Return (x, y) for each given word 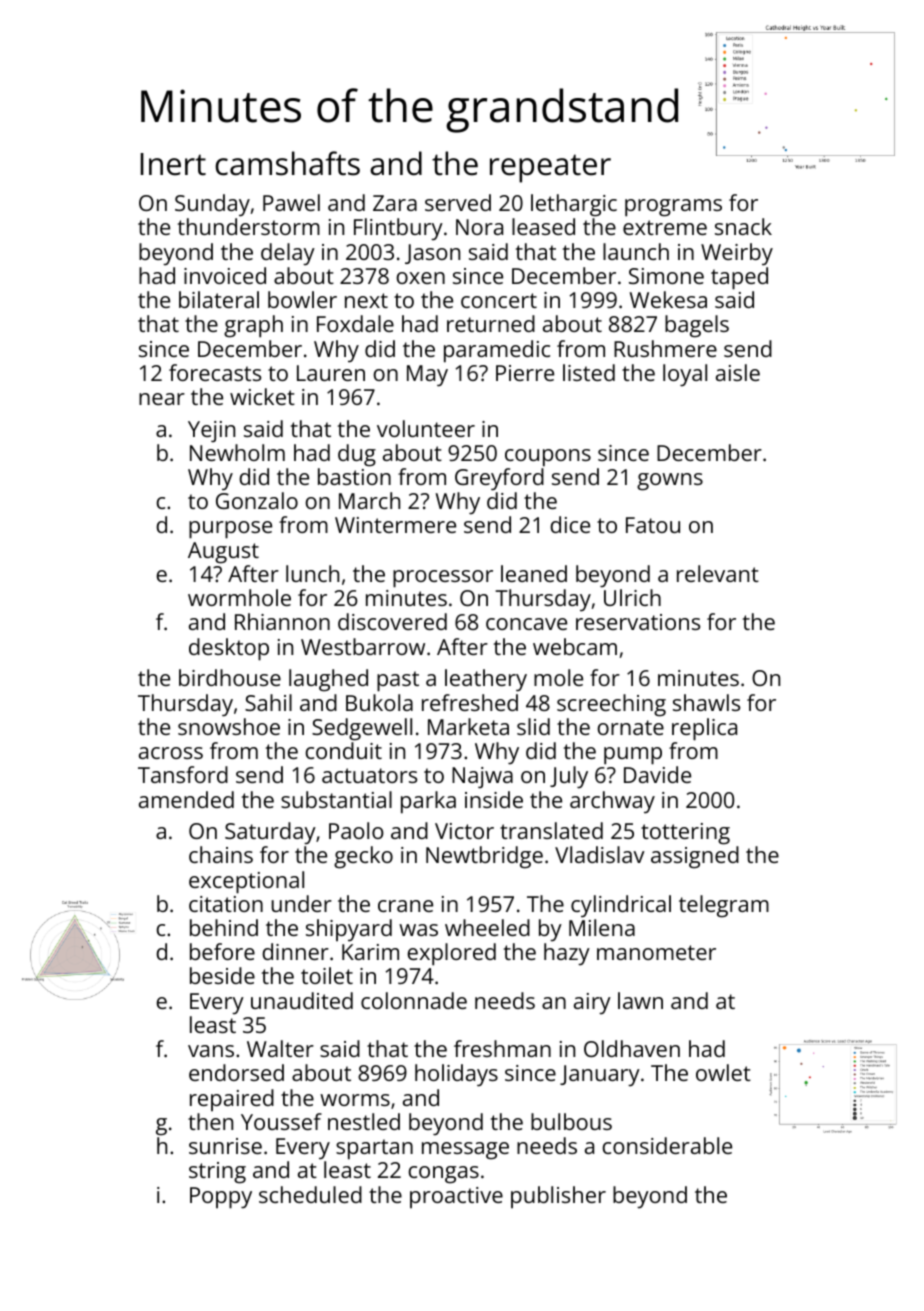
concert (499, 300)
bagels (697, 326)
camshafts (287, 163)
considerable (667, 1145)
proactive (456, 1197)
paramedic (497, 351)
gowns (670, 482)
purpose (230, 530)
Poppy (221, 1198)
